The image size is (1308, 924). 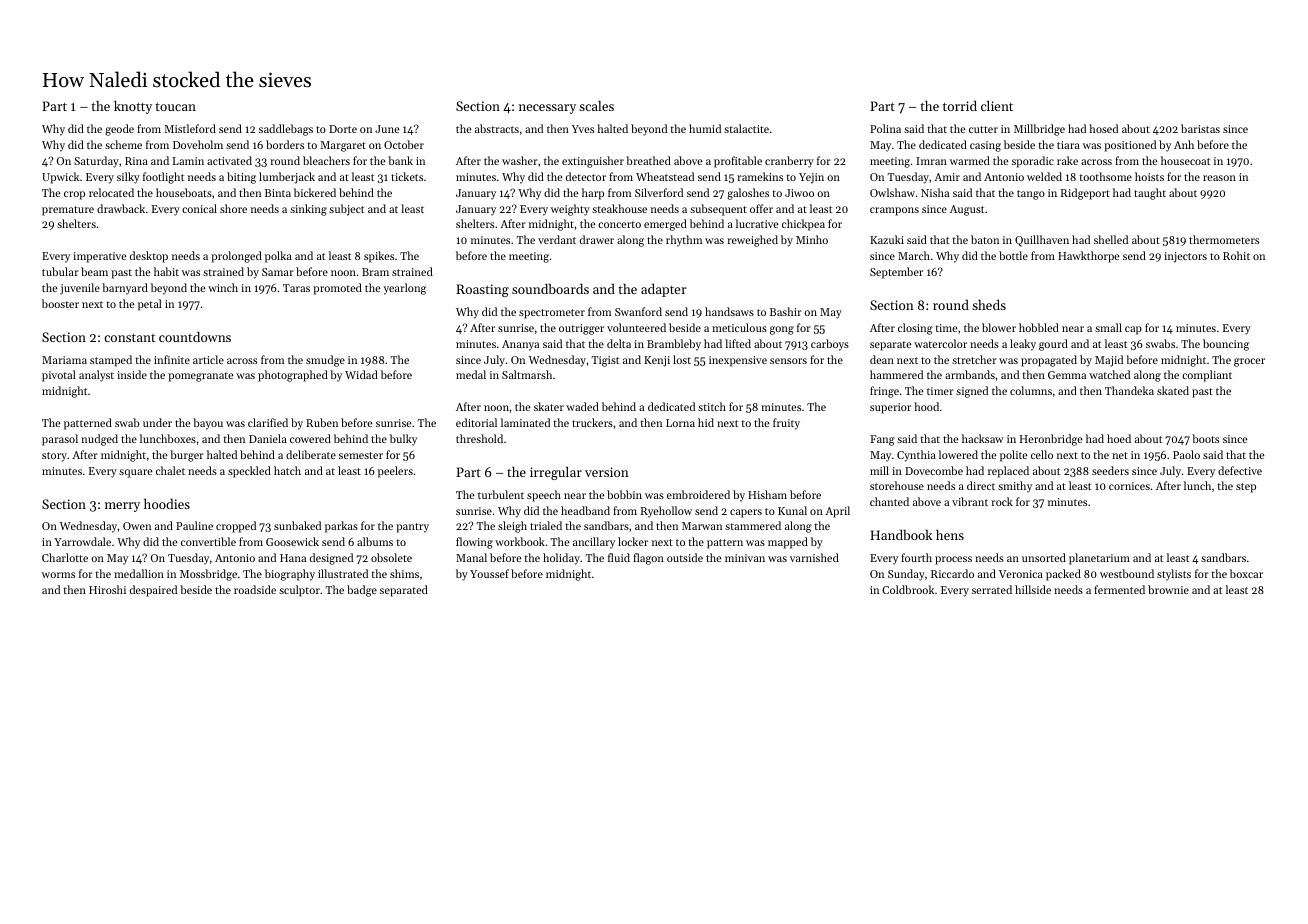 What do you see at coordinates (1089, 257) in the image?
I see `Hawkthorpe` at bounding box center [1089, 257].
